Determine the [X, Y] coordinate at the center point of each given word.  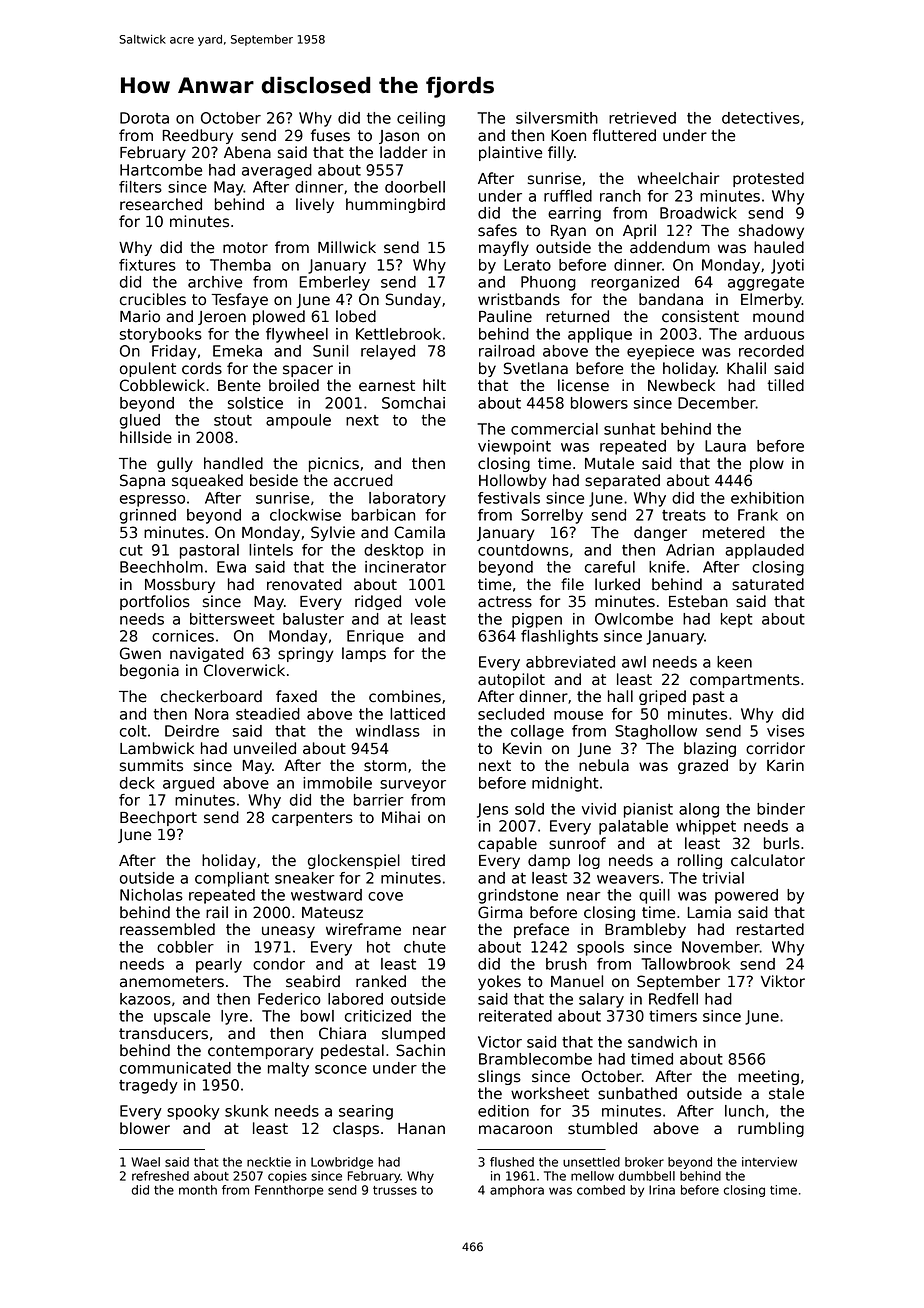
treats [684, 515]
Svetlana [536, 368]
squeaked [207, 481]
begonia [149, 671]
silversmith [557, 118]
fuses [330, 135]
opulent [148, 369]
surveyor [413, 786]
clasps [356, 1129]
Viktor [783, 981]
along [699, 810]
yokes [499, 982]
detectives [761, 118]
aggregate [766, 284]
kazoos [145, 999]
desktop [394, 551]
